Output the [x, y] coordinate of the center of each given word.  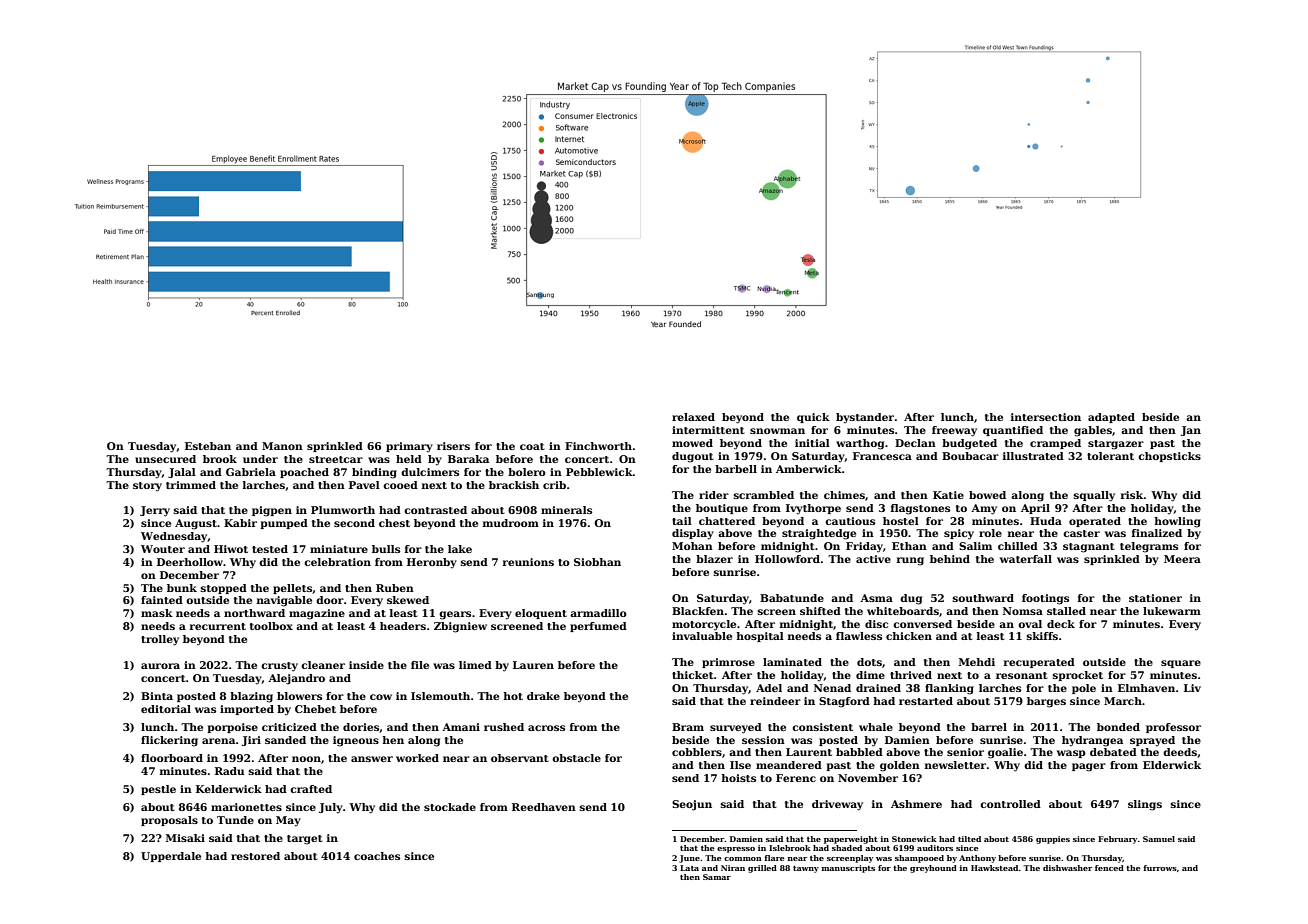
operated [1095, 522]
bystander [865, 418]
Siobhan [597, 562]
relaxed [693, 417]
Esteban [208, 446]
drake [543, 696]
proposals [169, 821]
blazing [251, 697]
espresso [736, 850]
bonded [1118, 727]
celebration [337, 562]
